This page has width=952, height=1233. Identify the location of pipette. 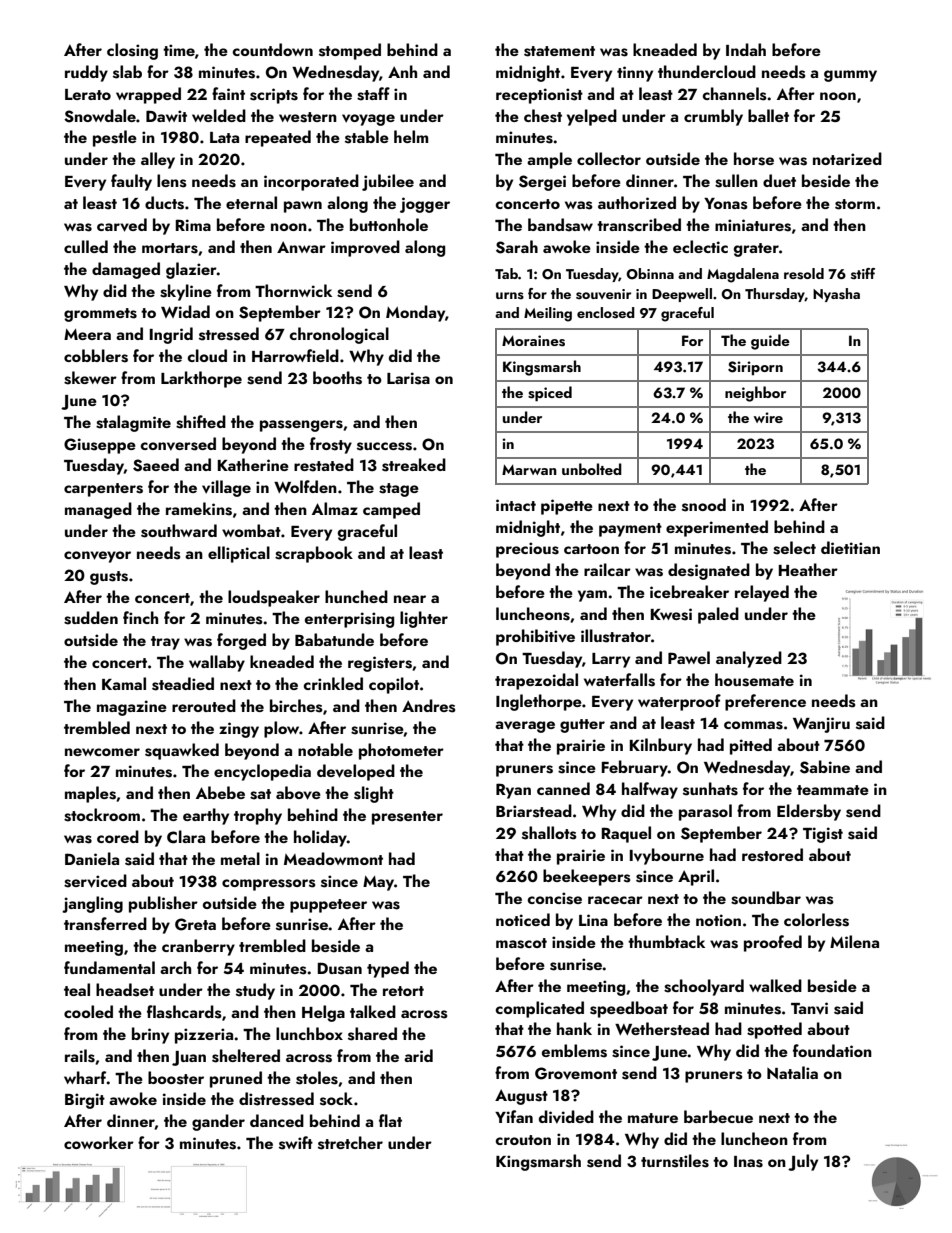
(567, 507).
